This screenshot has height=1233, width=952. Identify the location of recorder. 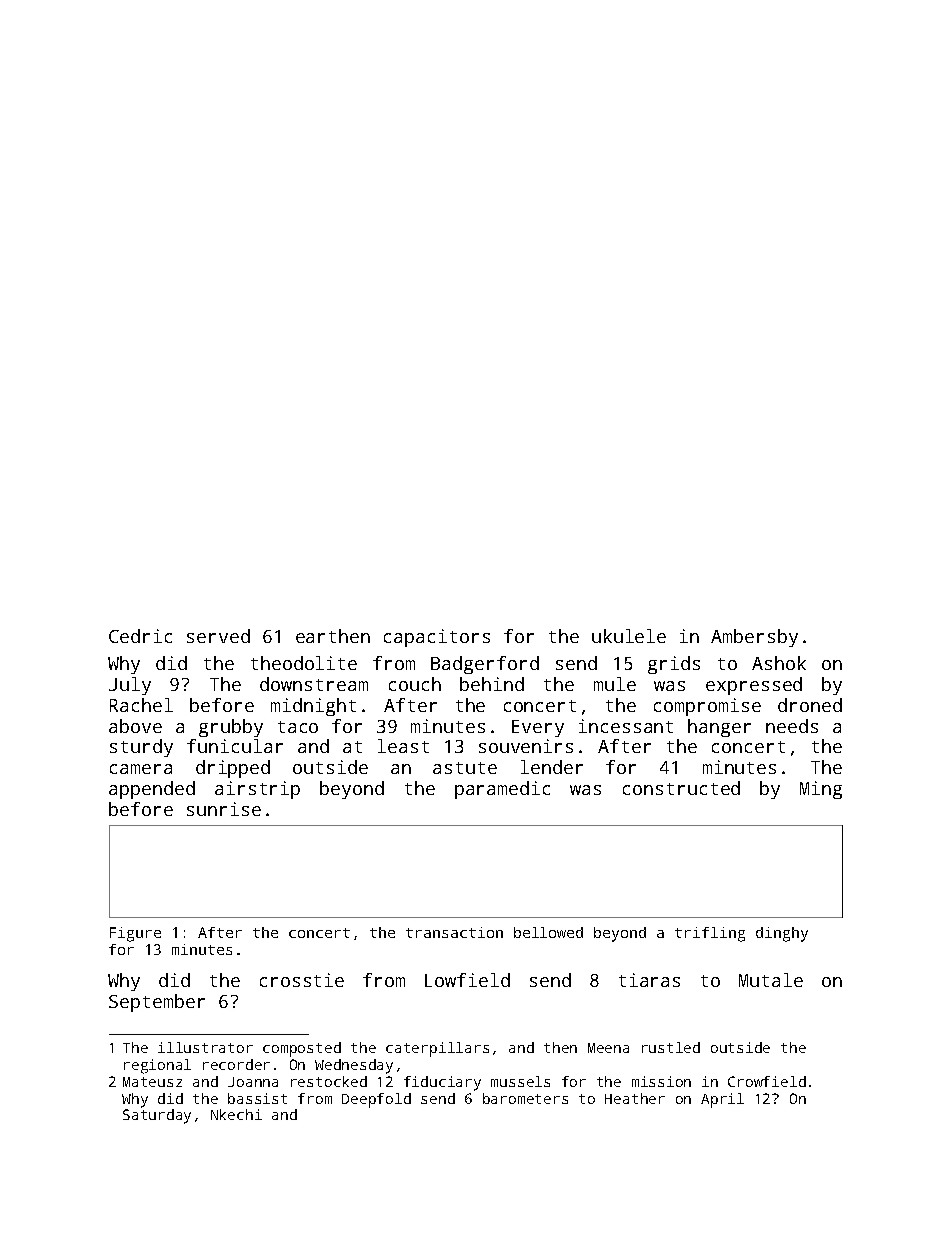
(236, 1064).
